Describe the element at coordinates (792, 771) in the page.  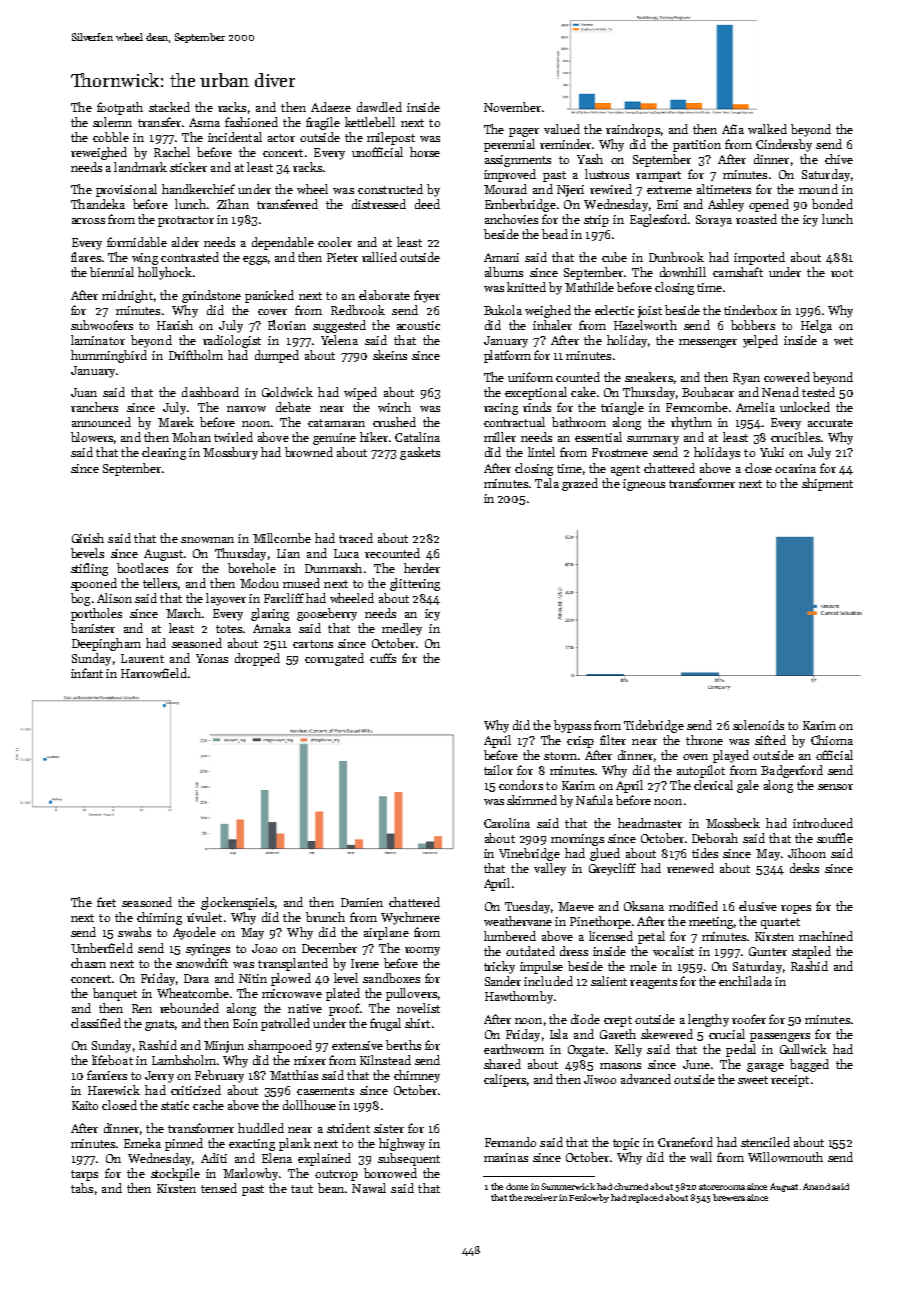
I see `Badgerford` at that location.
